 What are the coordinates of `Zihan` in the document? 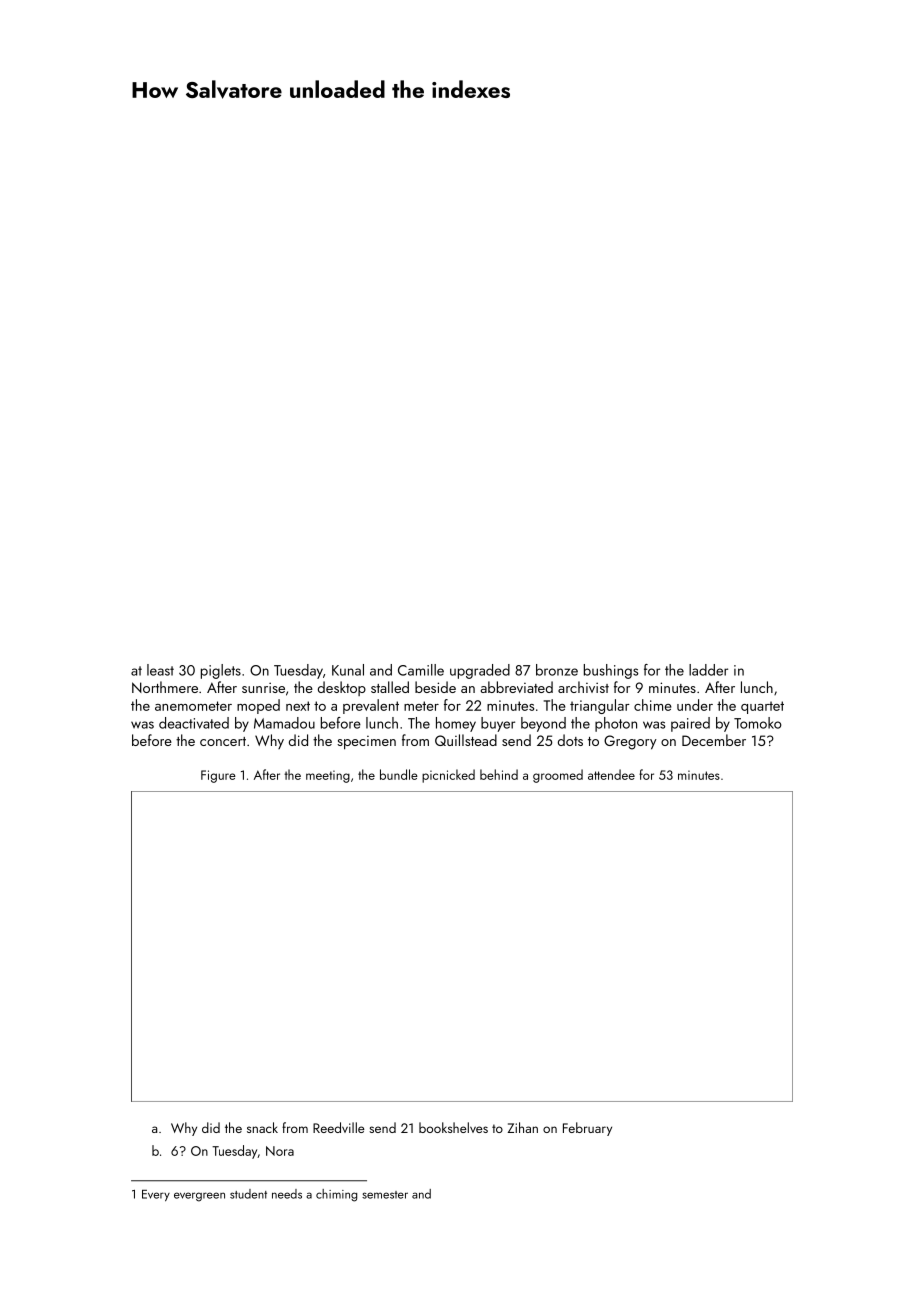 It's located at (522, 1127).
